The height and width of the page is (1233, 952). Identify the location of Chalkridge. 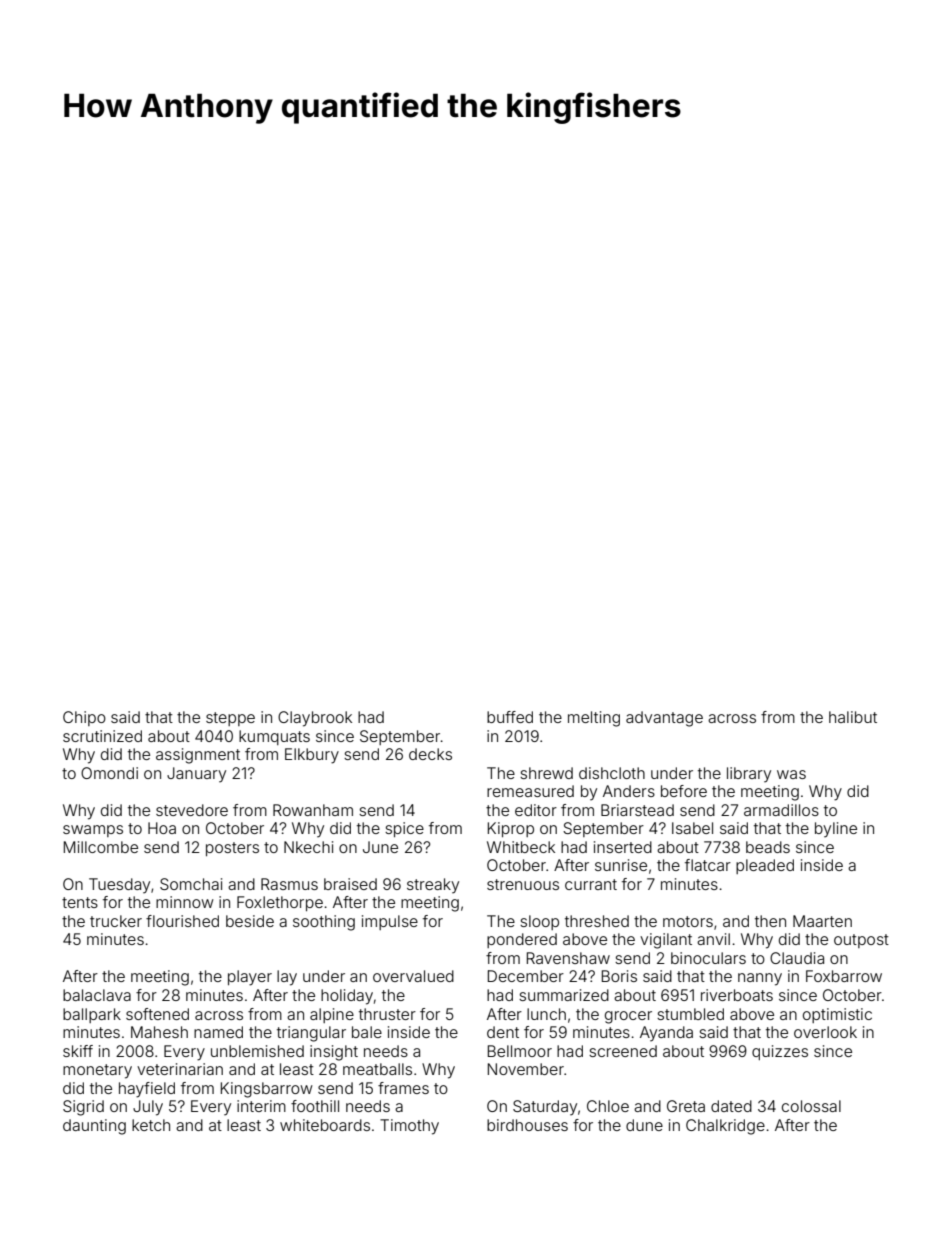
(725, 1127).
